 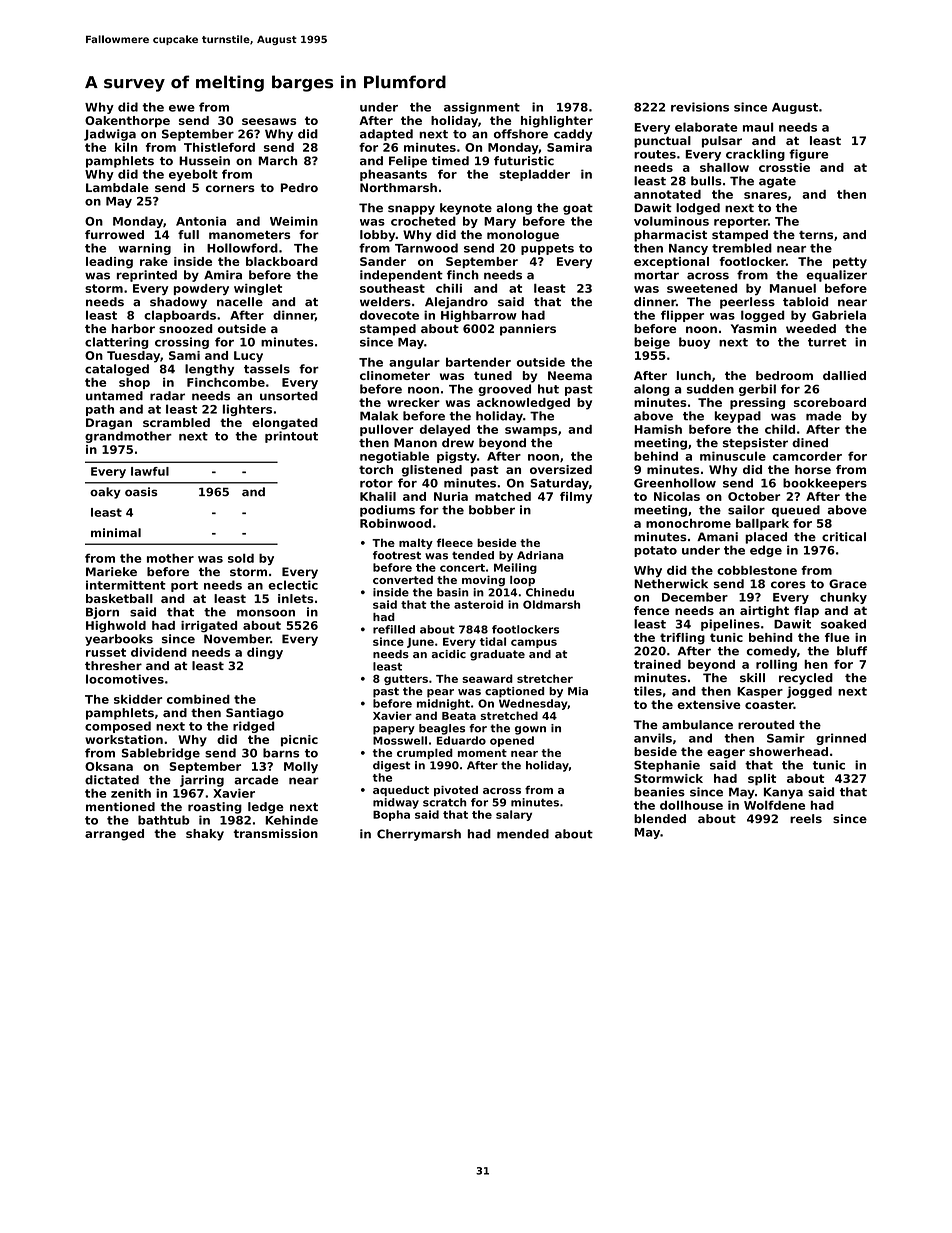 I want to click on Malak, so click(x=379, y=416).
